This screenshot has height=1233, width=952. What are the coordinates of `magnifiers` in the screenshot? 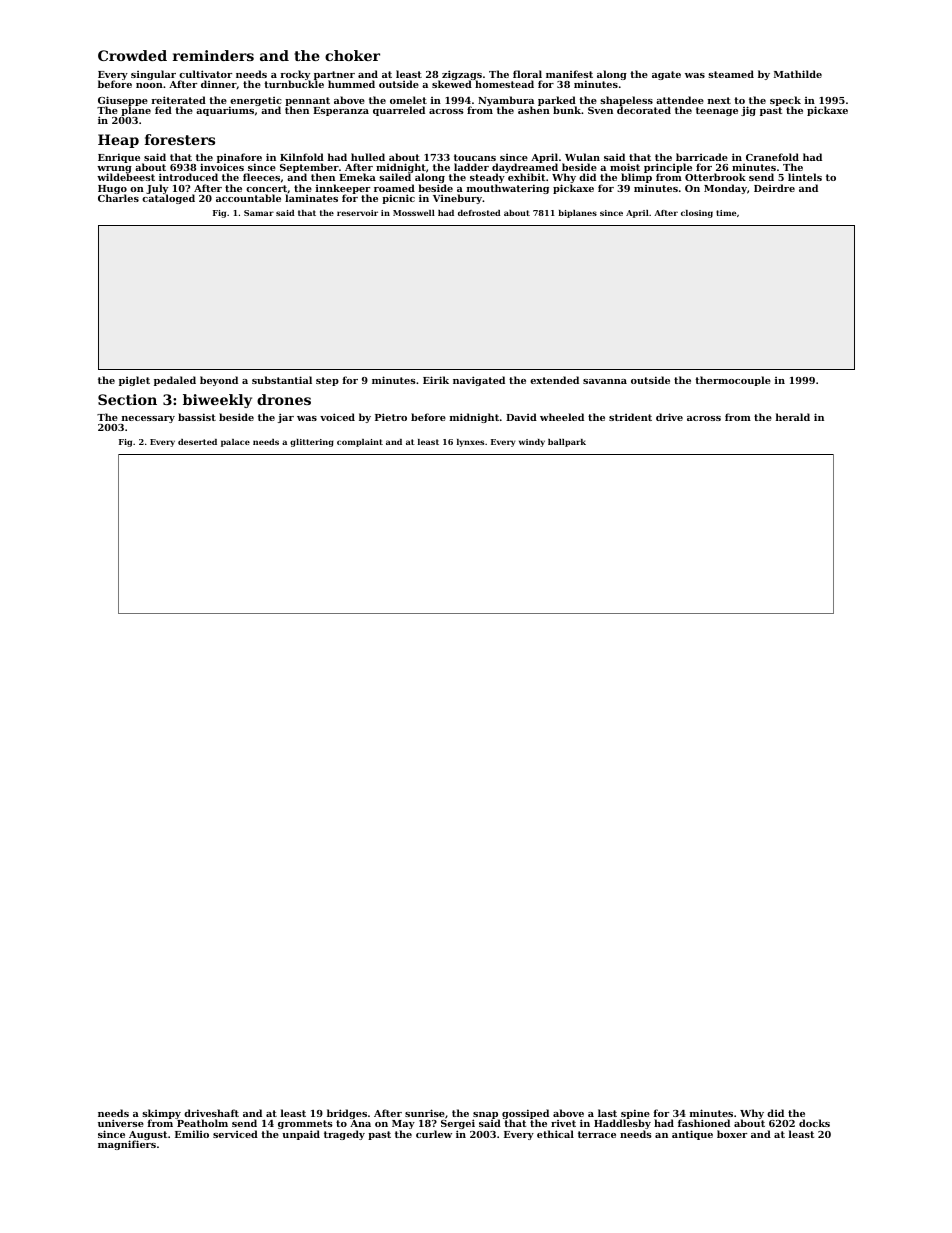 It's located at (127, 1145).
